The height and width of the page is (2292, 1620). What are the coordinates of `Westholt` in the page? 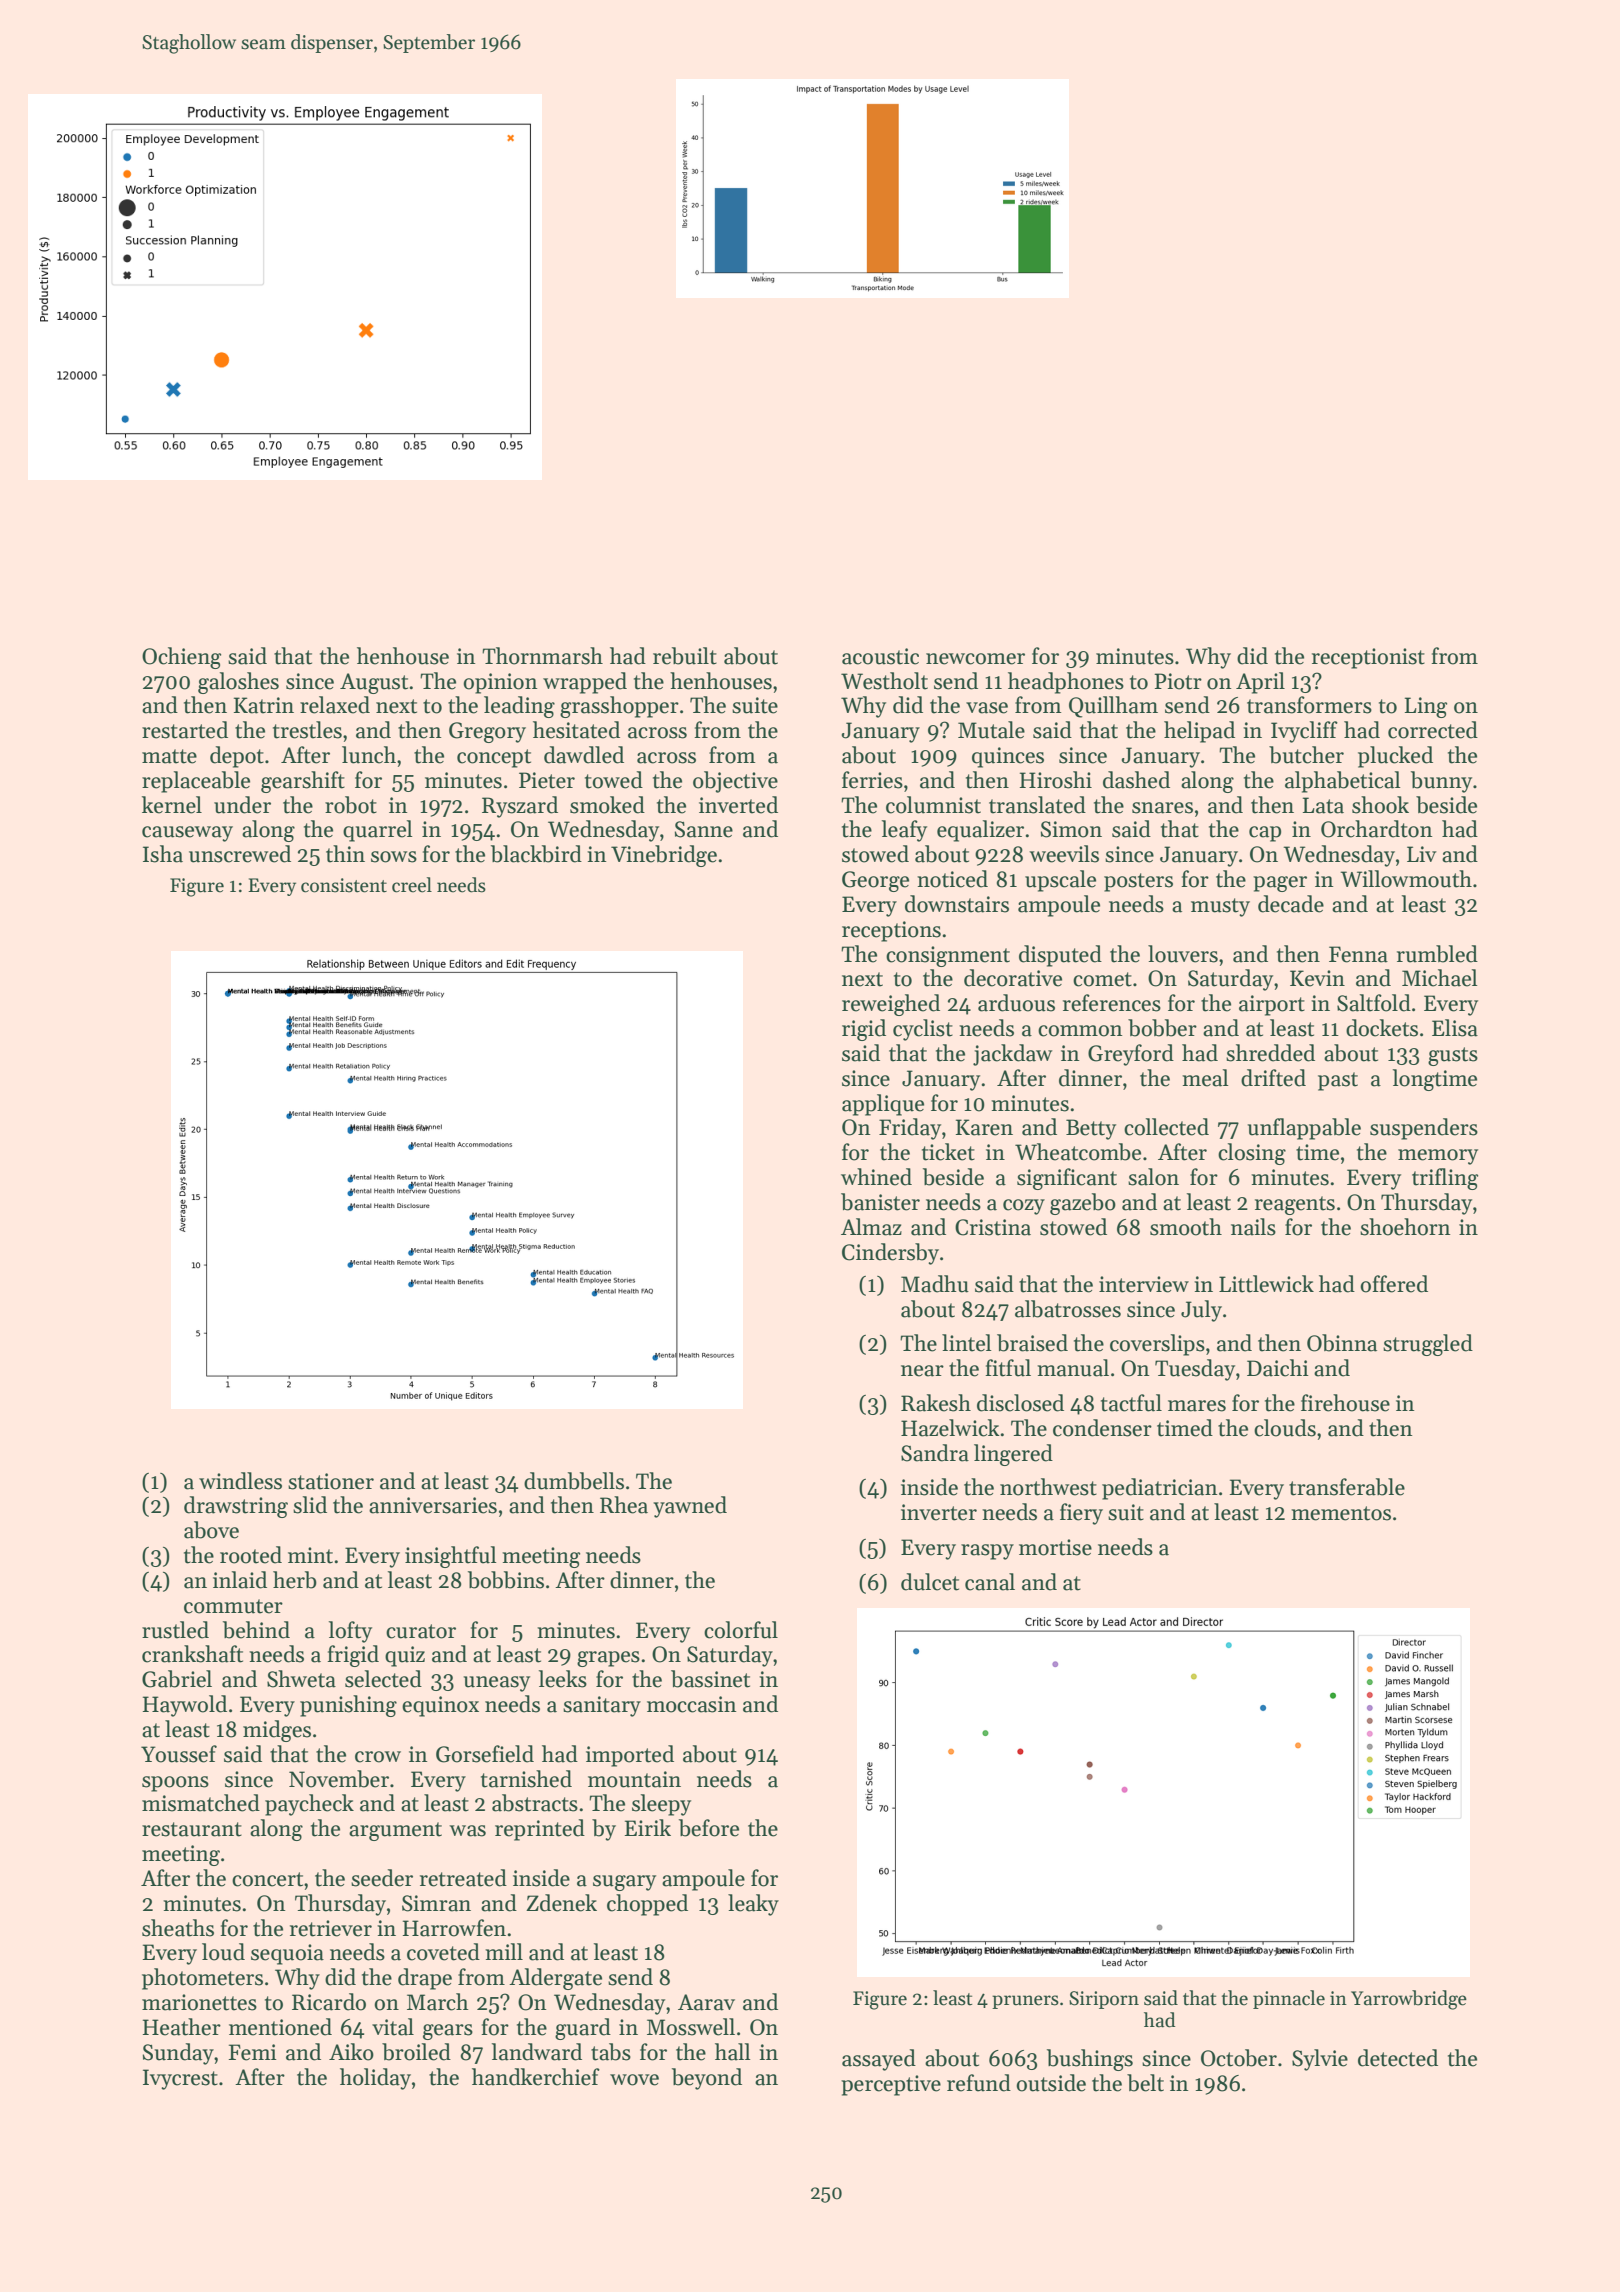 It's located at (884, 681).
